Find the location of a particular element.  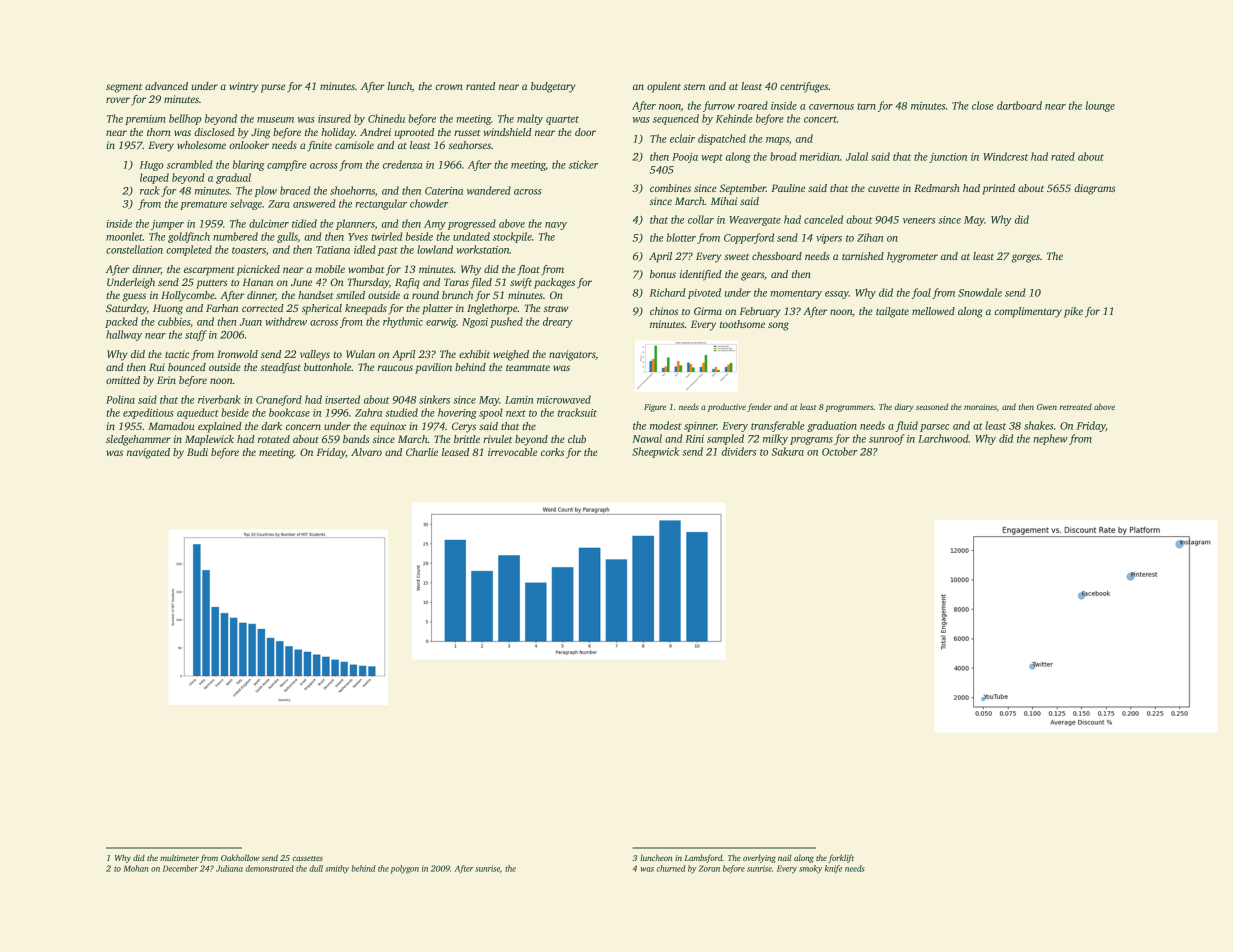

nephew is located at coordinates (1051, 439).
